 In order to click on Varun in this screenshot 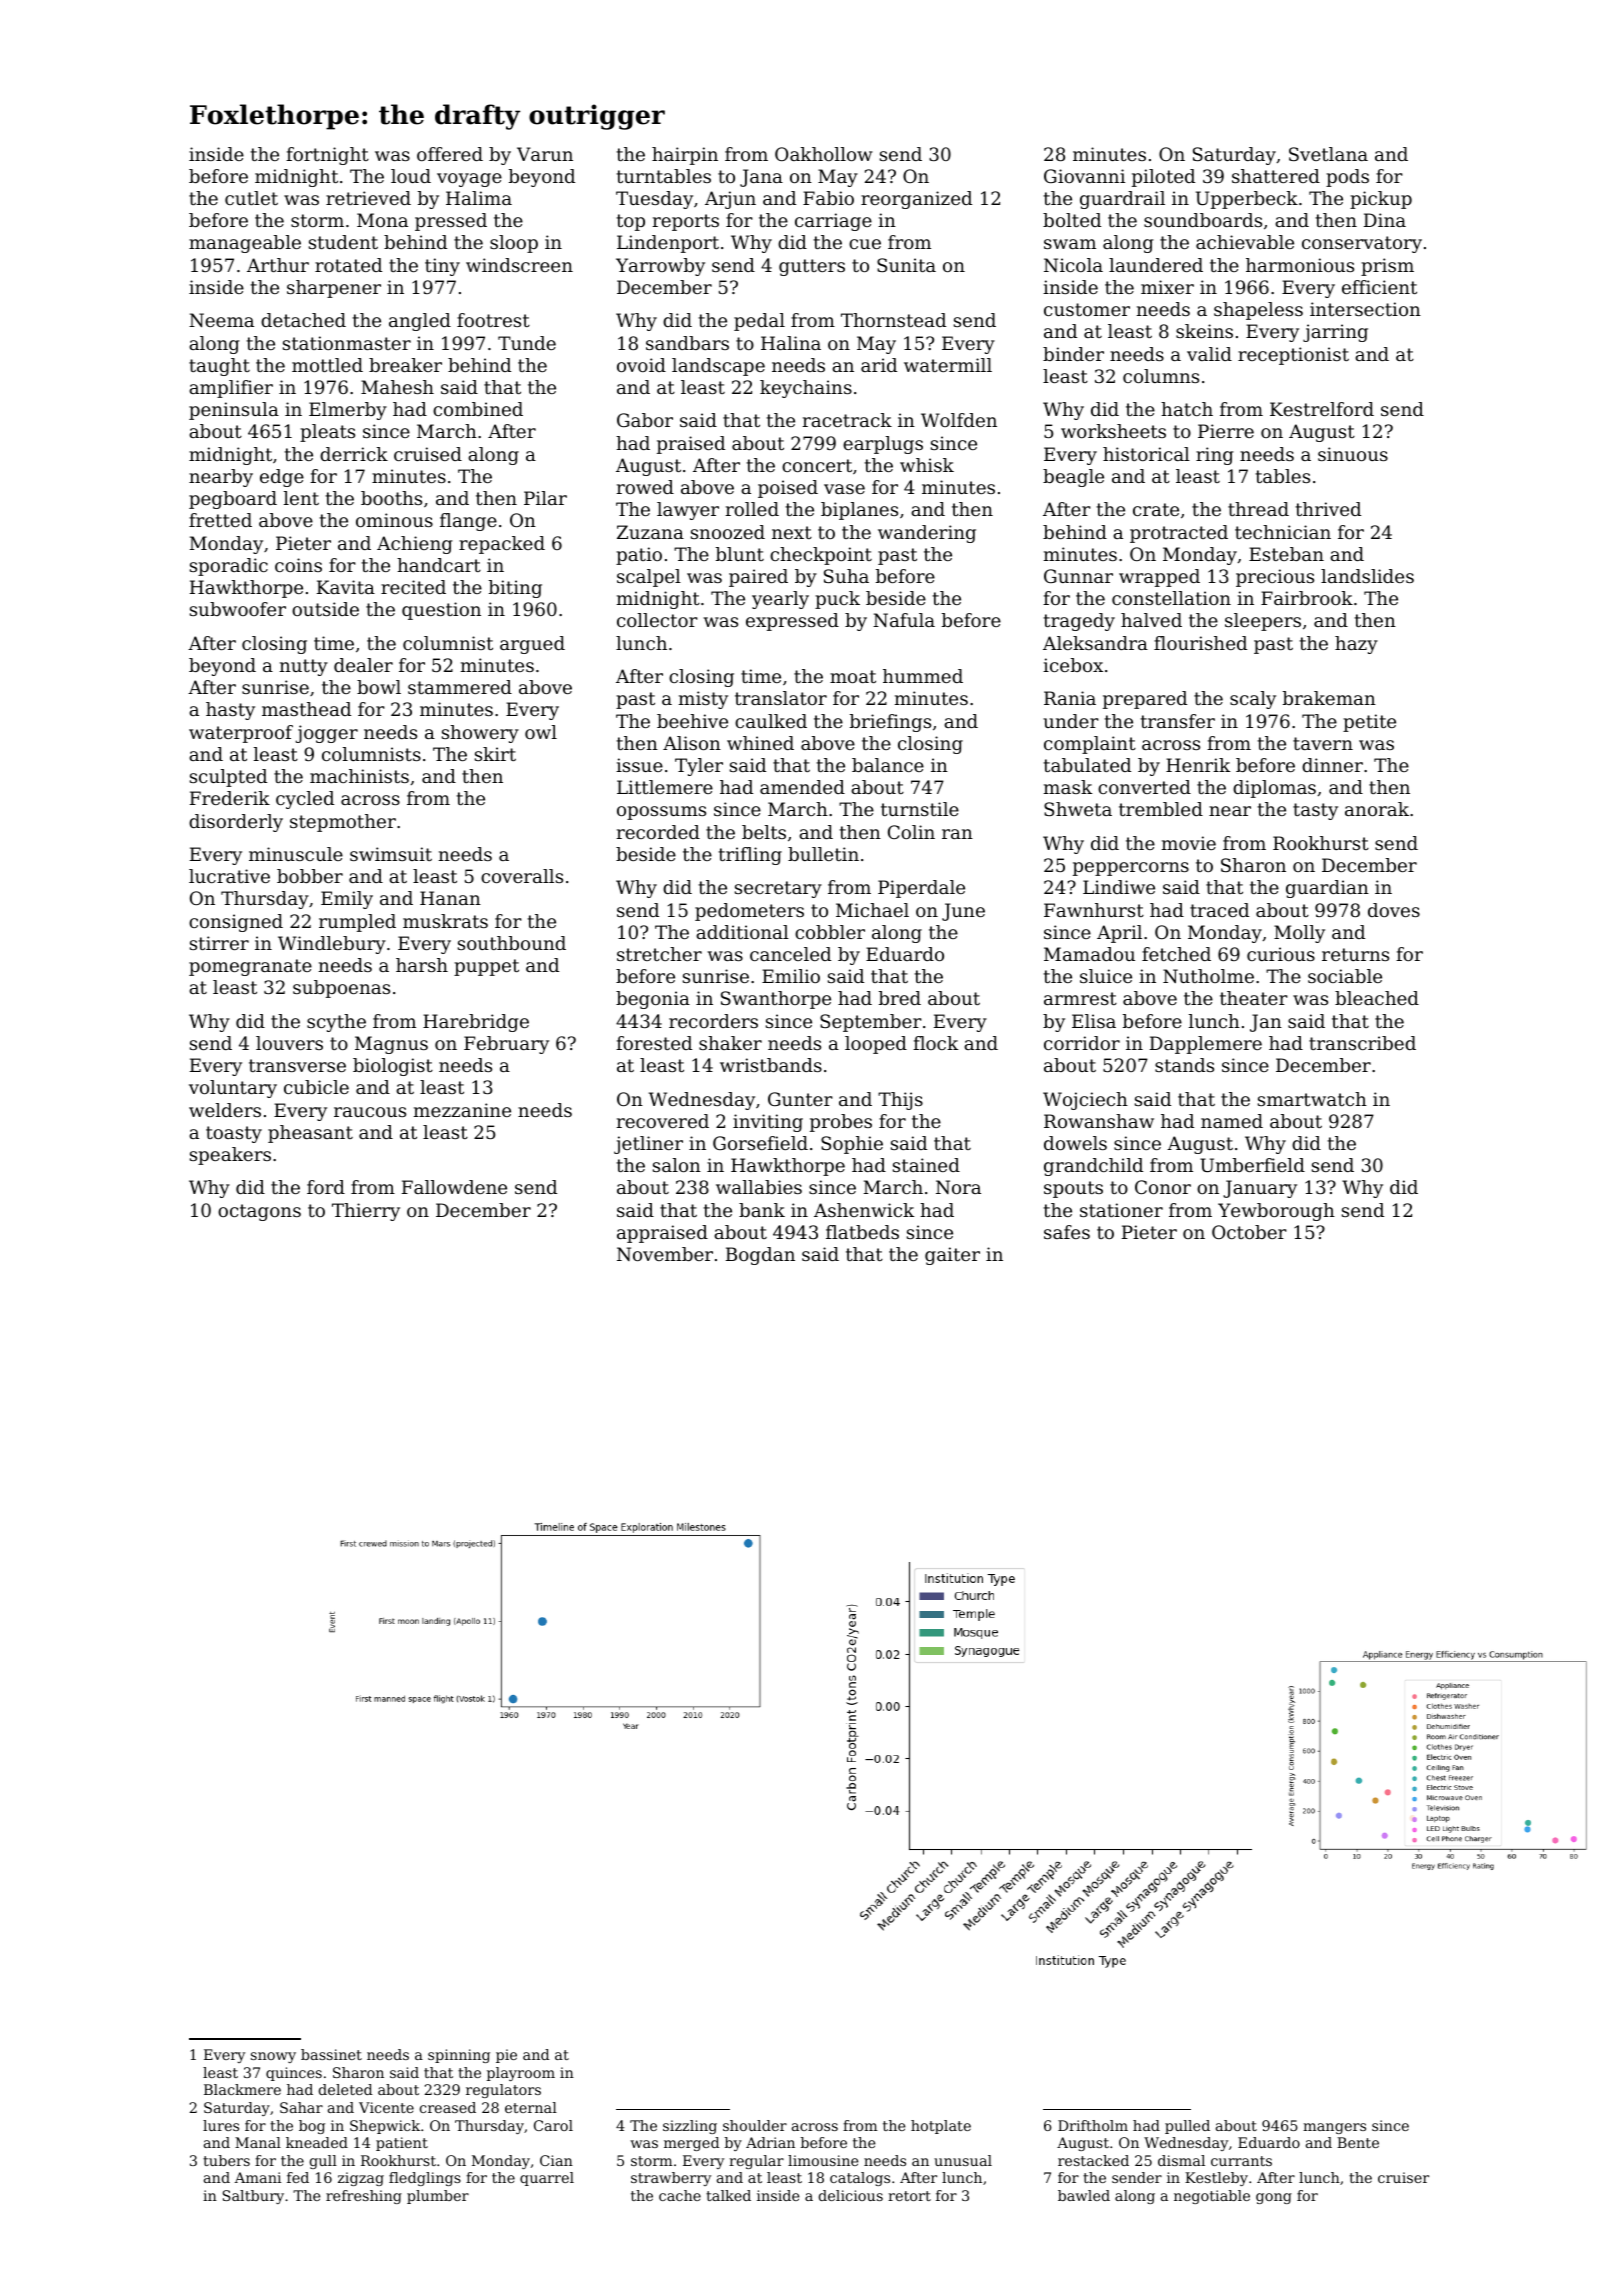, I will do `click(545, 154)`.
